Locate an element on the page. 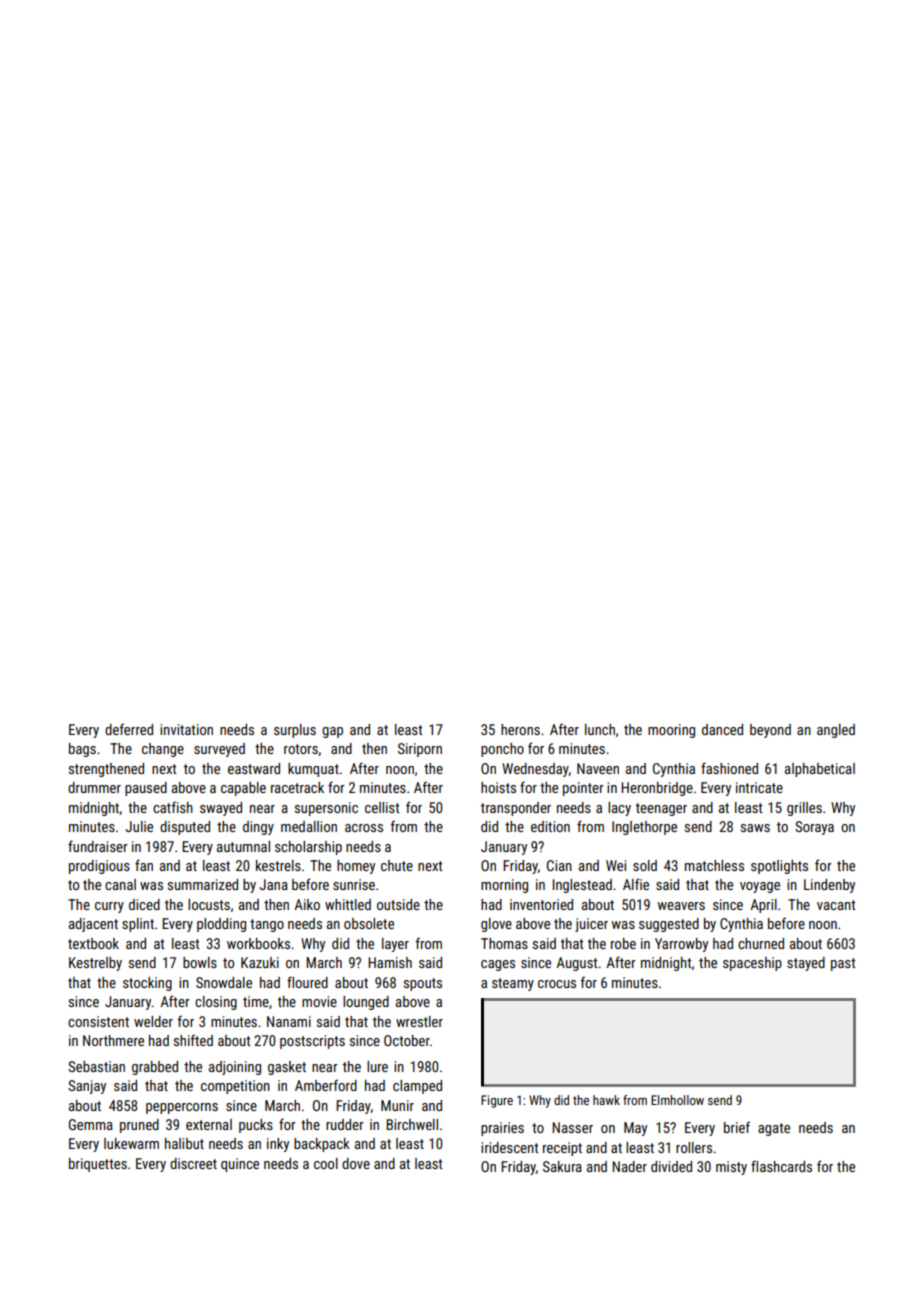 This page has width=924, height=1311. lure is located at coordinates (377, 1066).
